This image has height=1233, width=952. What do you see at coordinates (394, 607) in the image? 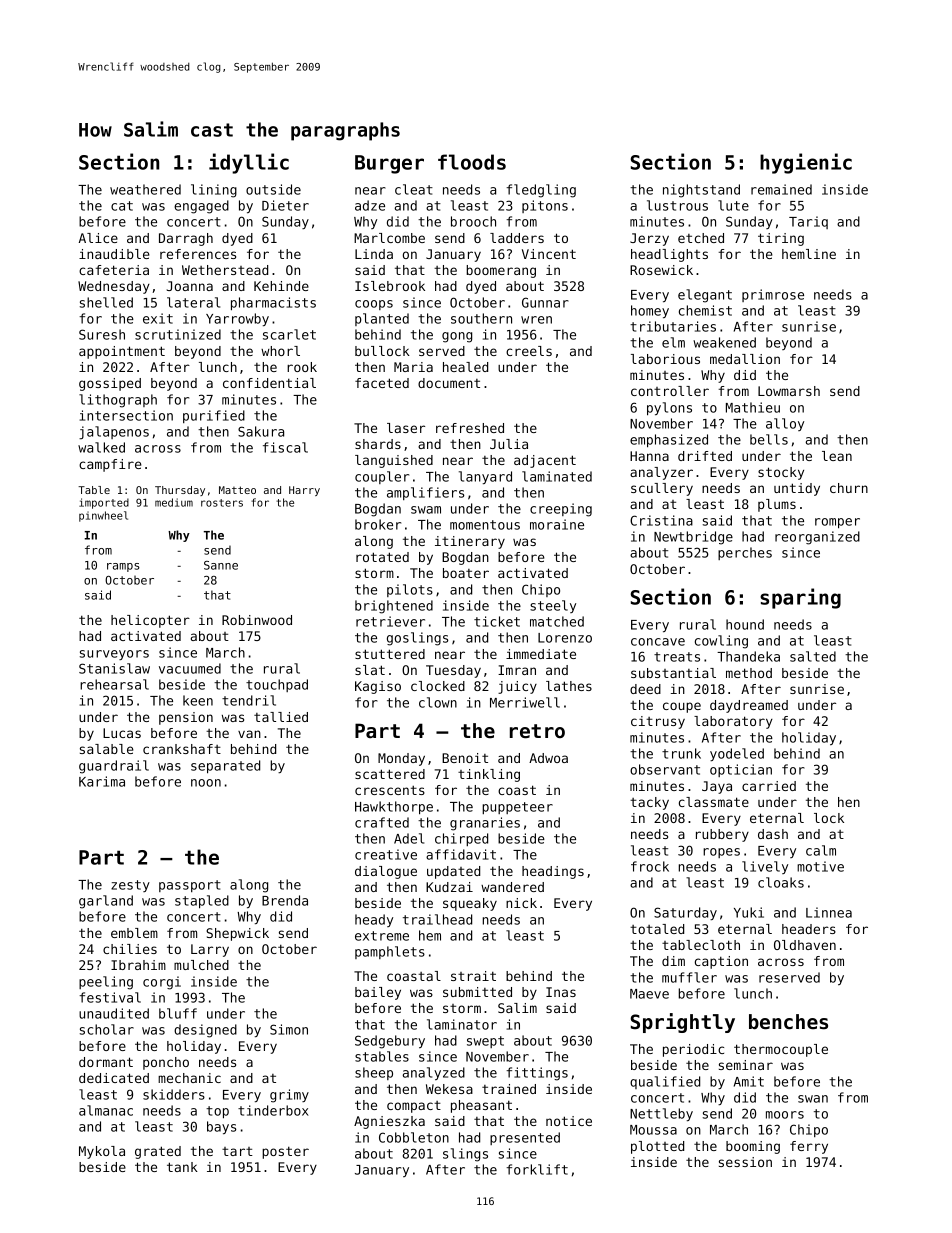
I see `brightened` at bounding box center [394, 607].
